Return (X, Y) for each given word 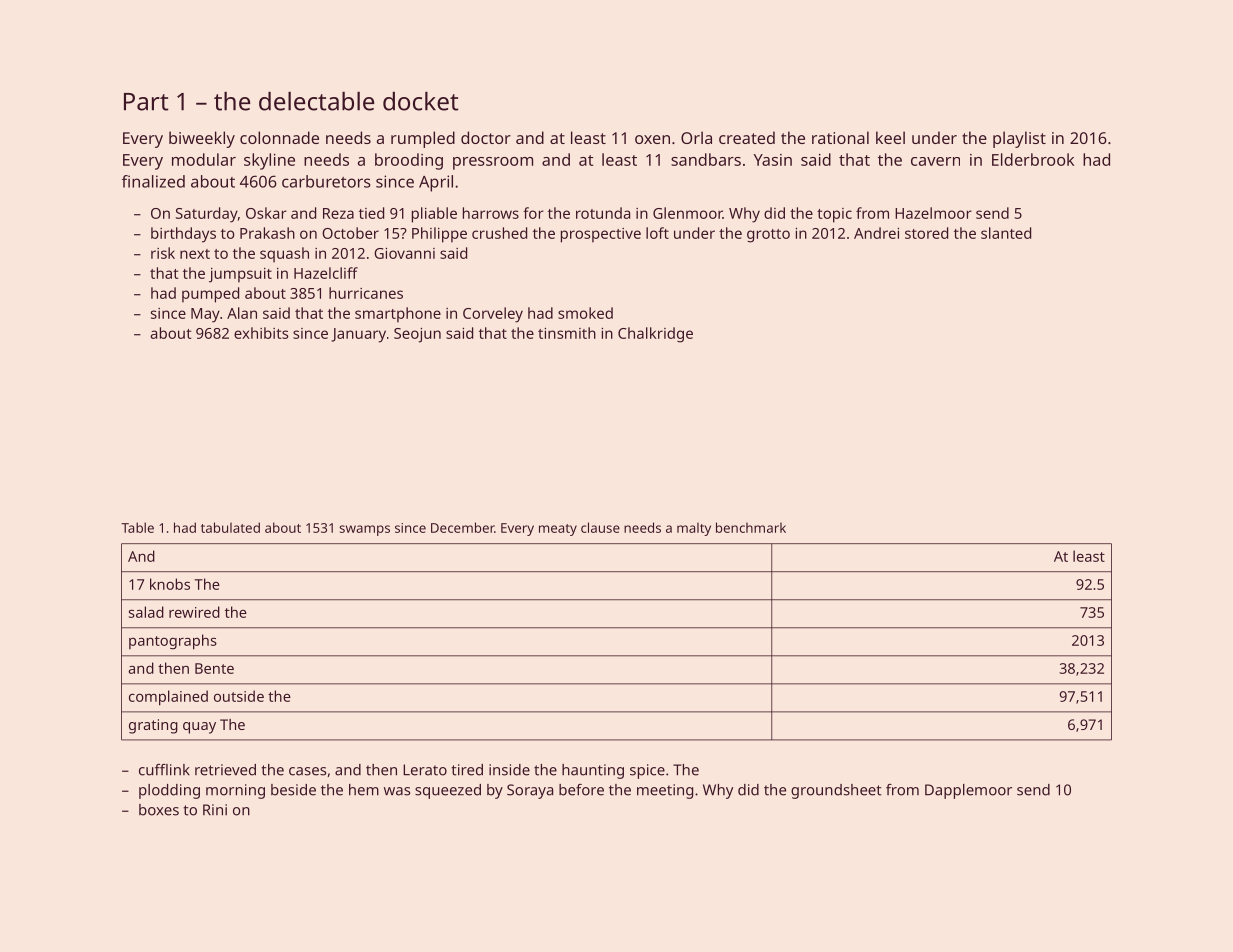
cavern (935, 161)
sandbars (706, 159)
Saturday (207, 215)
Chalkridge (655, 335)
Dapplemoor (968, 791)
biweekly (202, 139)
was (397, 791)
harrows (491, 213)
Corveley (493, 315)
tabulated (230, 527)
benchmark (751, 527)
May (205, 315)
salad (146, 612)
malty (694, 529)
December (462, 527)
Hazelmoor (933, 213)
